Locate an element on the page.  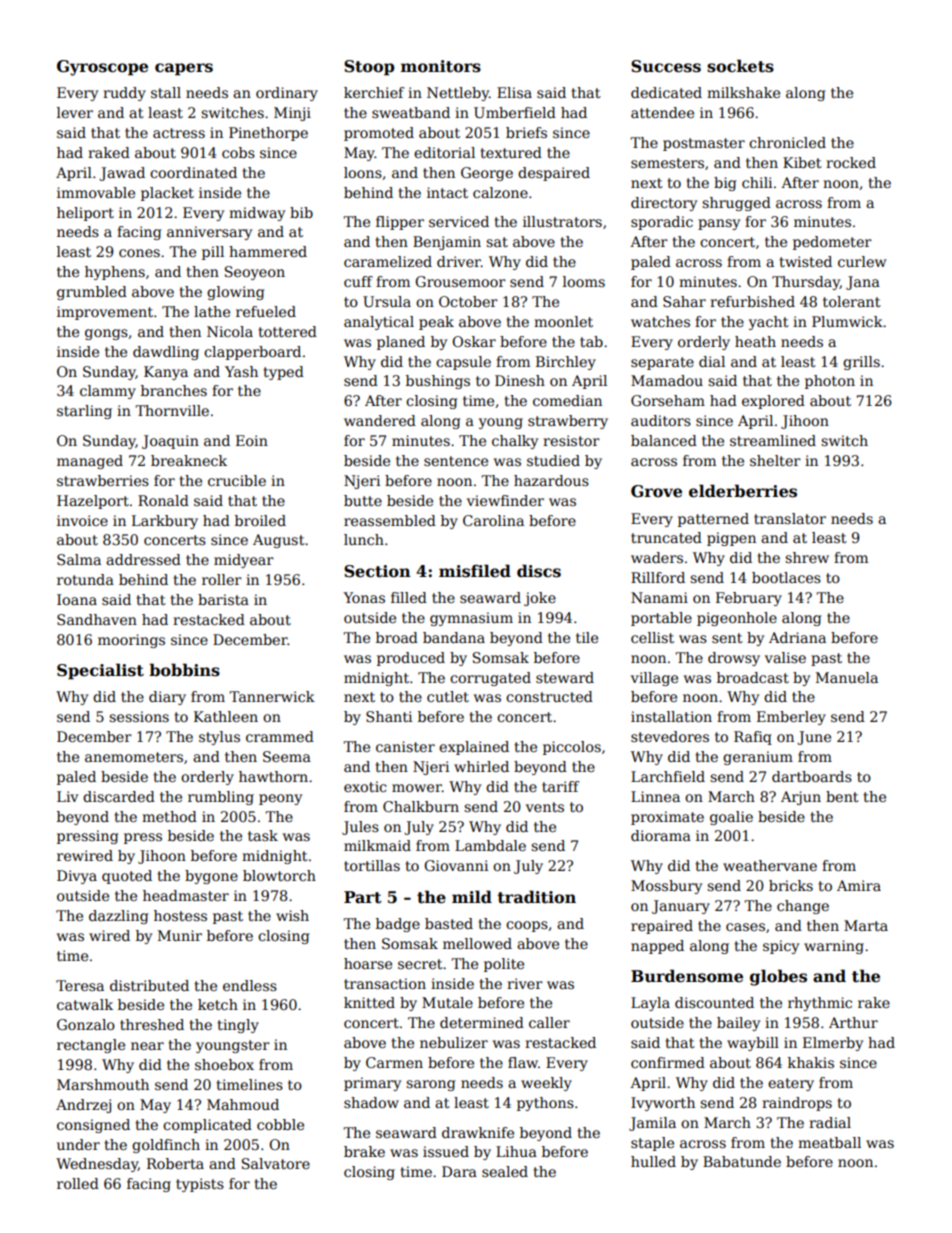
Stoop is located at coordinates (369, 68).
